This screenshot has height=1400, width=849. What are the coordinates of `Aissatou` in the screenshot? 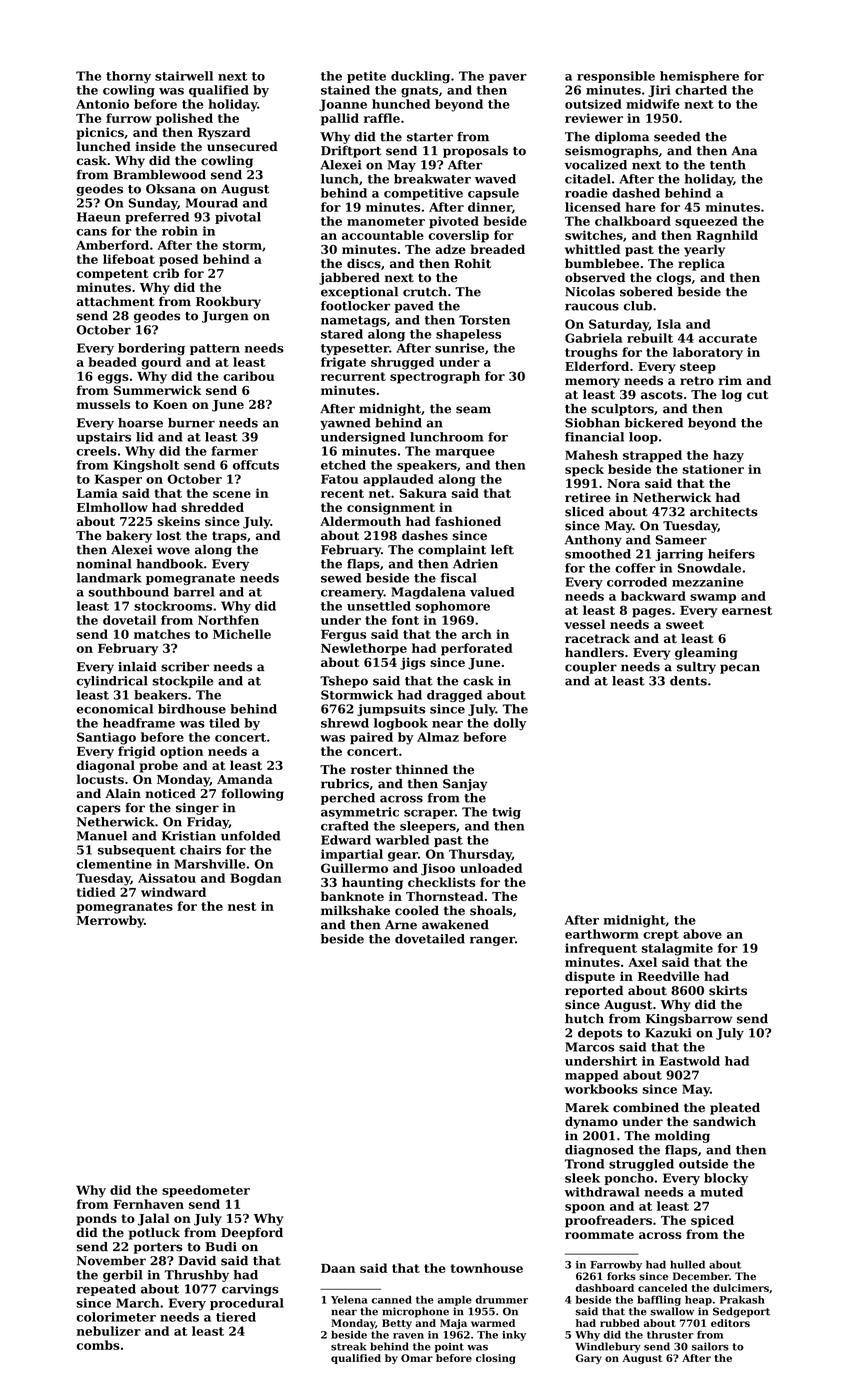 It's located at (167, 878).
